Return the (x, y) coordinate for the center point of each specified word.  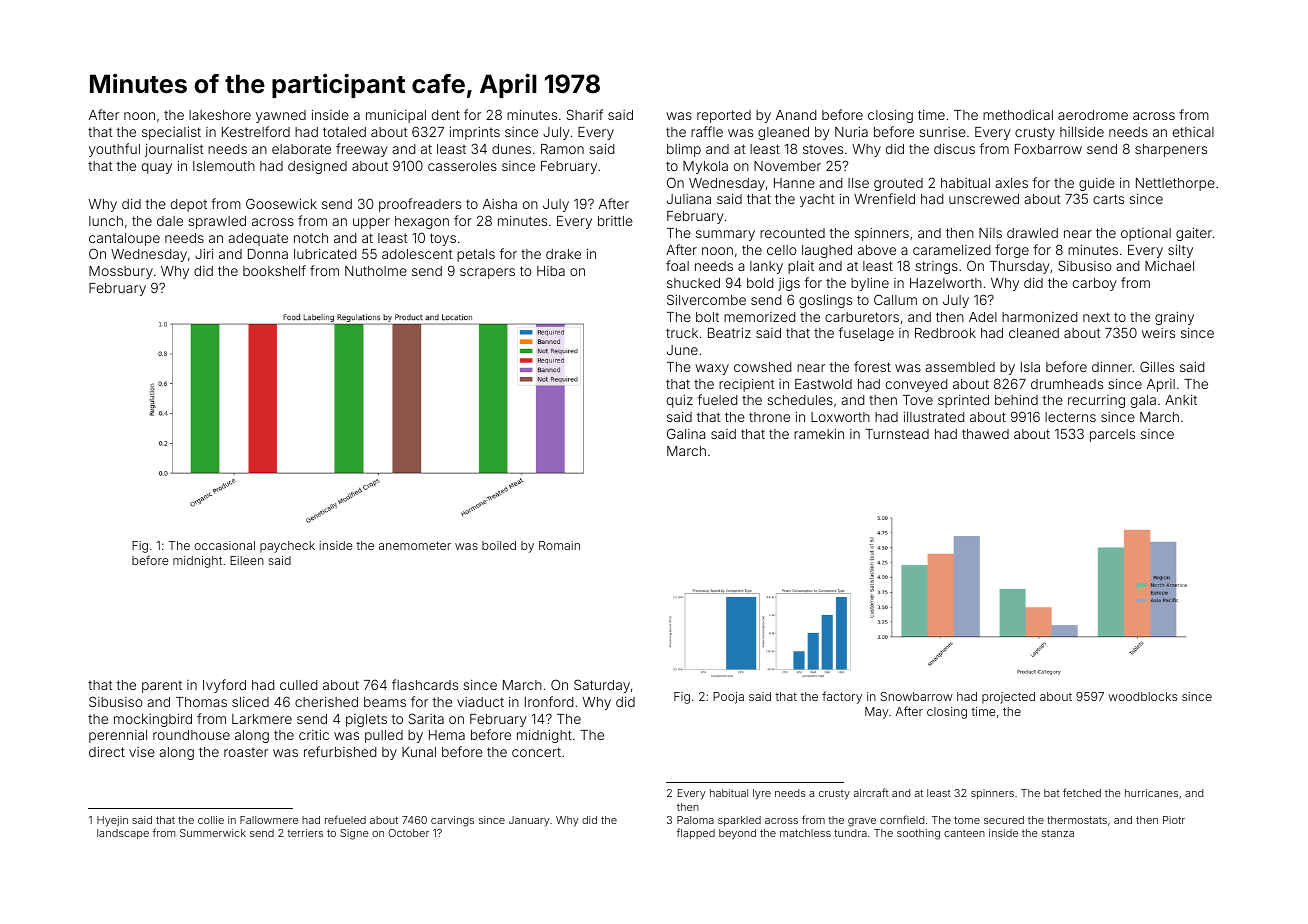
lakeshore (220, 115)
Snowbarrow (916, 696)
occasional (224, 545)
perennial (118, 736)
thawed (985, 434)
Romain (559, 545)
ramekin (819, 433)
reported (724, 116)
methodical (1018, 114)
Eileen (247, 560)
